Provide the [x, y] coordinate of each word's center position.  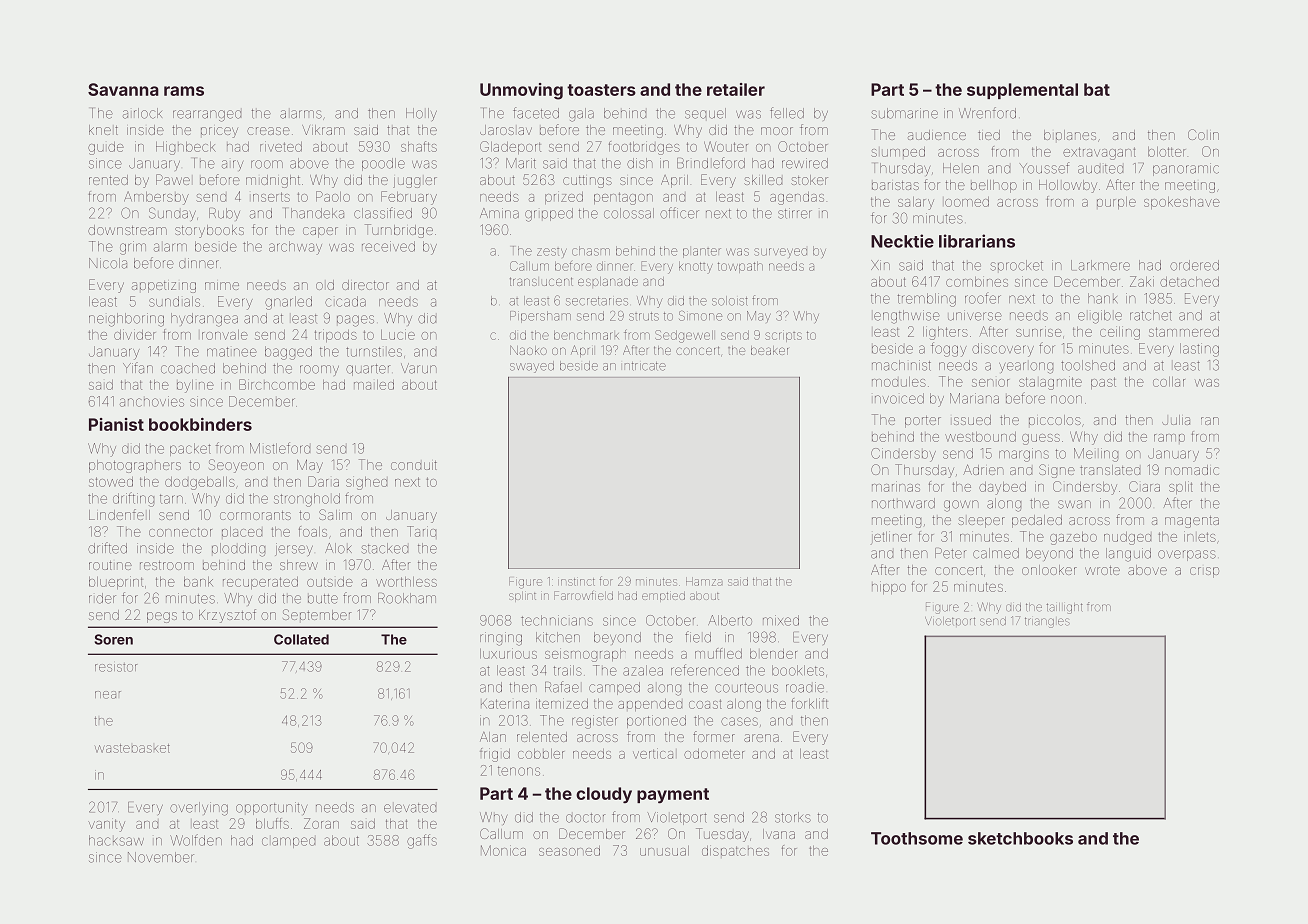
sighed [366, 483]
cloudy [604, 795]
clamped [288, 842]
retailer [736, 89]
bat [1097, 89]
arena [761, 738]
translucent [541, 281]
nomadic [1192, 470]
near [108, 695]
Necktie [902, 241]
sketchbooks [1020, 838]
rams [184, 91]
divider [135, 334]
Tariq [421, 531]
